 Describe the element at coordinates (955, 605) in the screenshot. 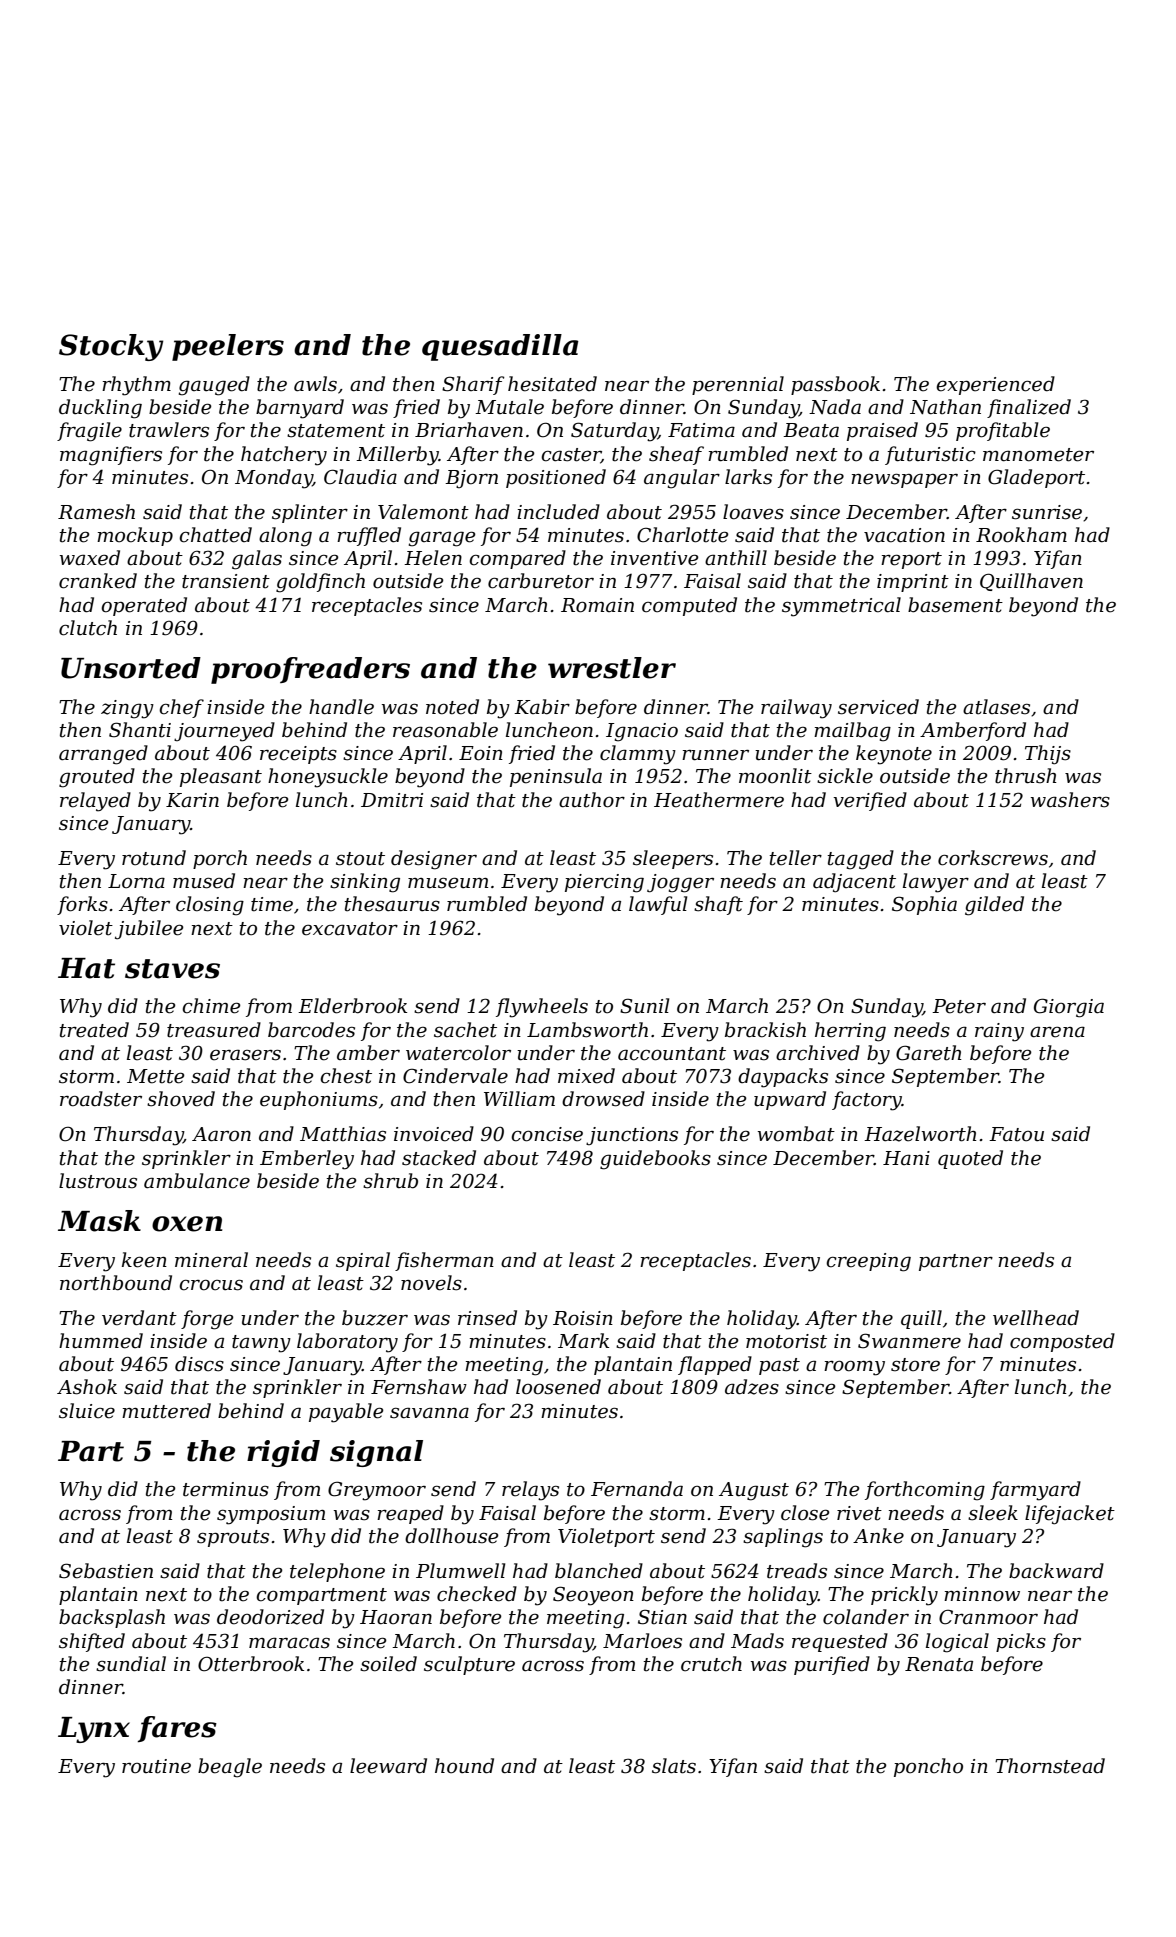

I see `basement` at that location.
